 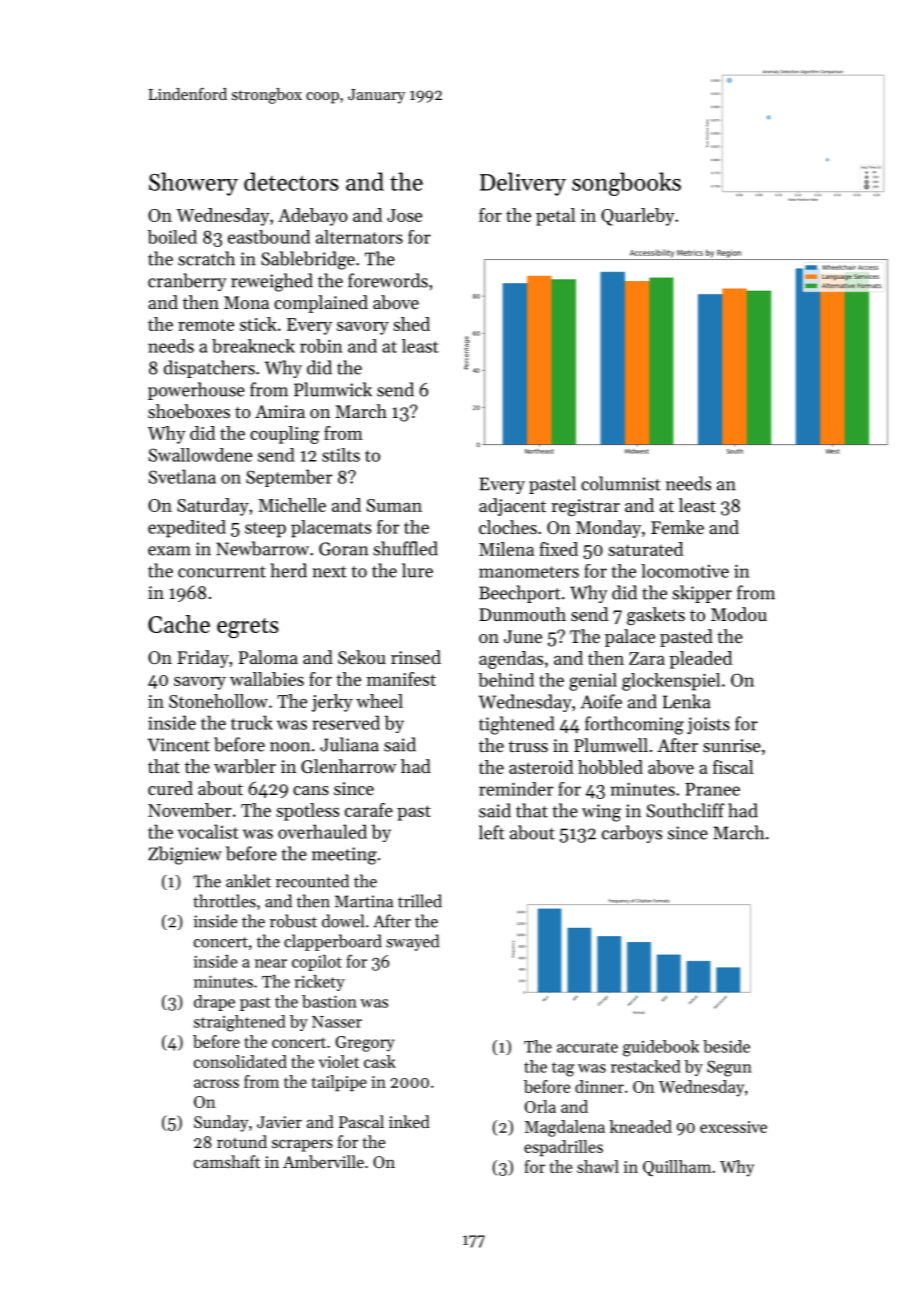 I want to click on camshaft, so click(x=227, y=1161).
